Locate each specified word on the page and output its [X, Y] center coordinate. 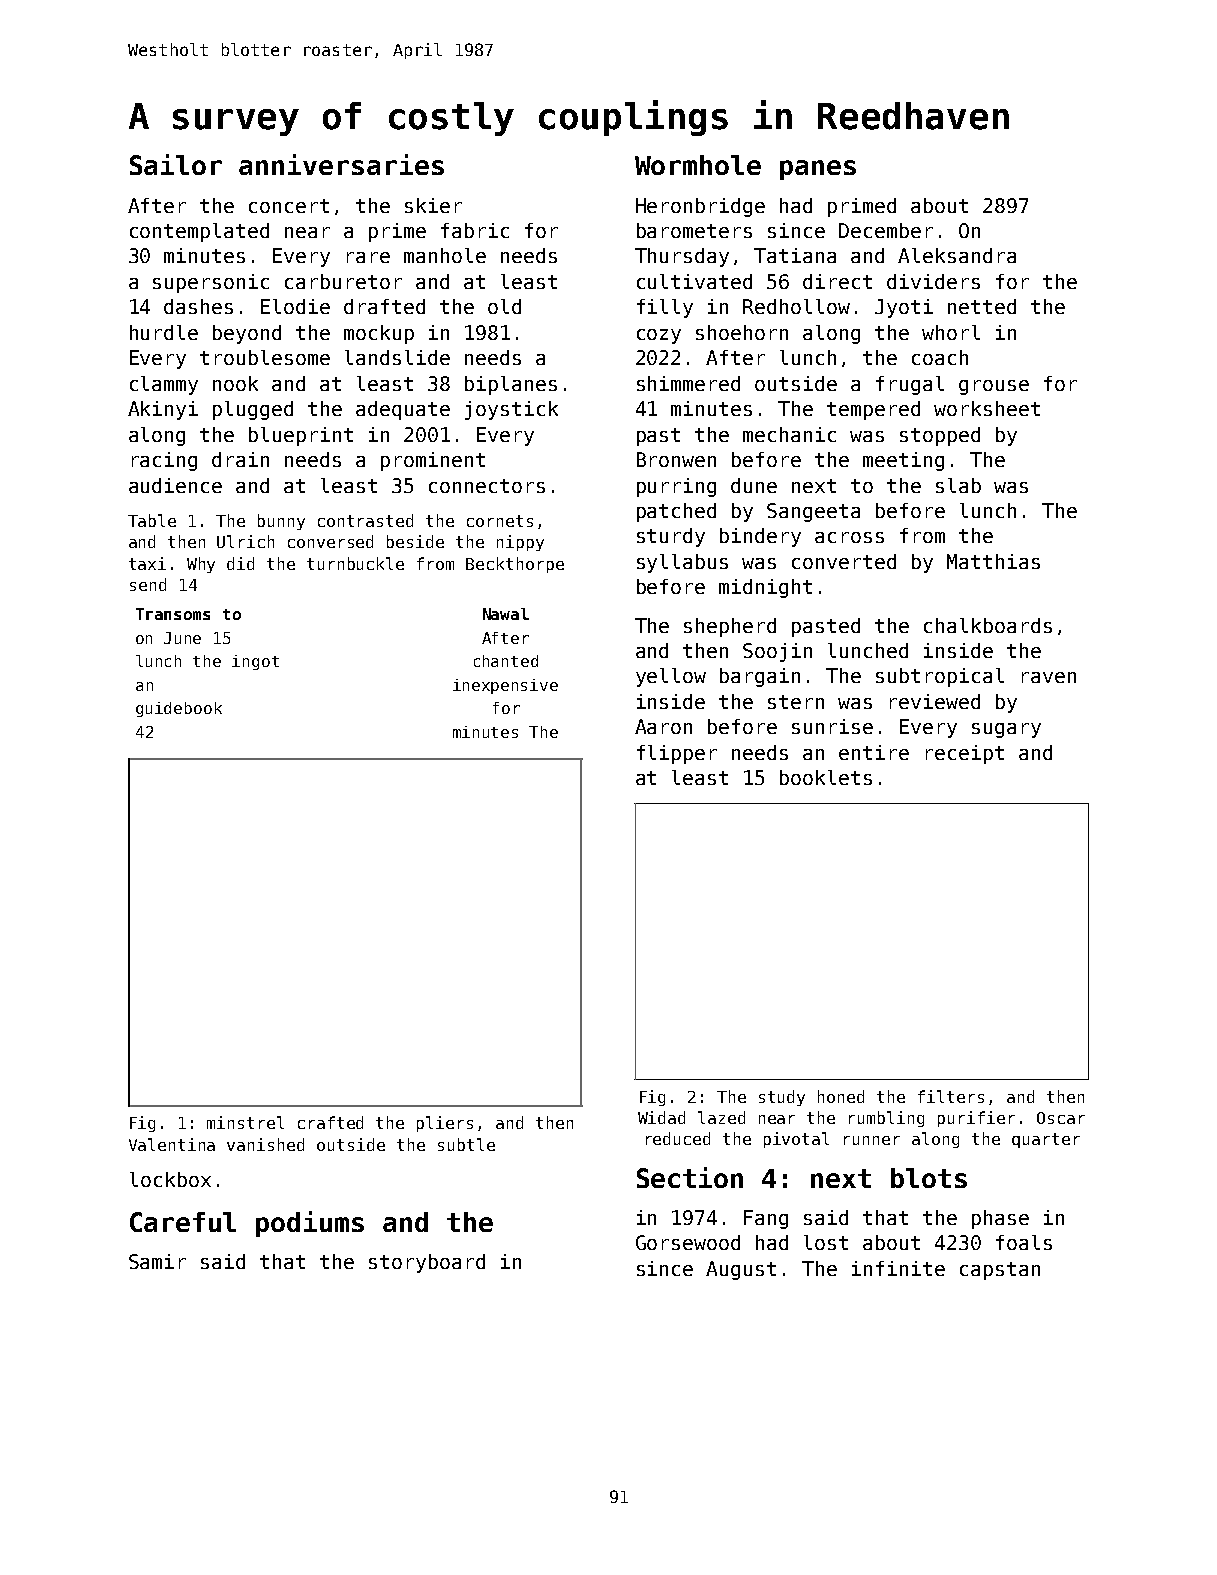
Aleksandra [957, 255]
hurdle [164, 332]
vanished [265, 1144]
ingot [255, 662]
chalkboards [988, 625]
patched [676, 512]
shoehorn [742, 332]
